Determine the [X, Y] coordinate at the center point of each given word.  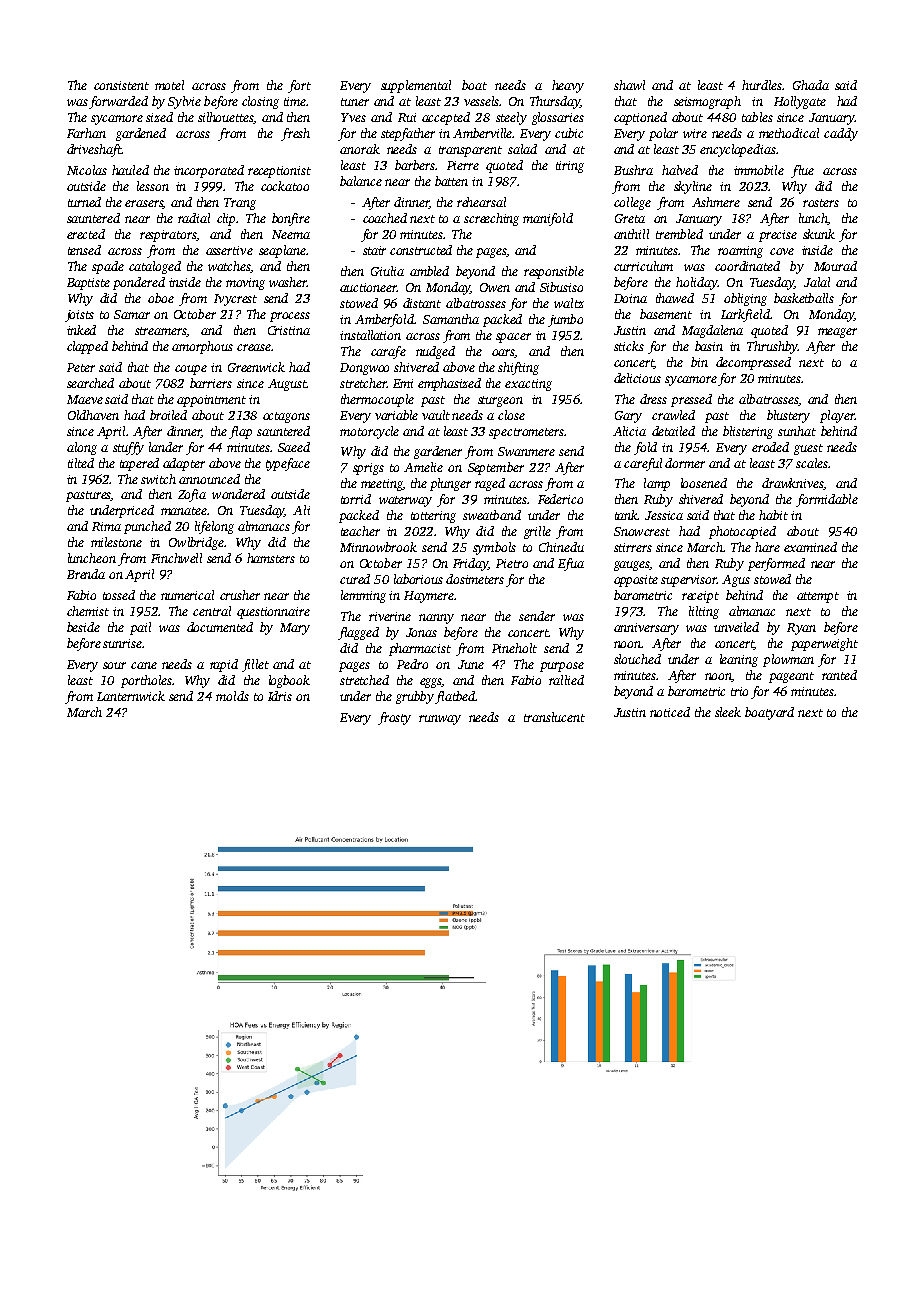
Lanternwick [131, 696]
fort [299, 86]
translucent [554, 717]
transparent [470, 151]
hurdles [762, 85]
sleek [728, 712]
